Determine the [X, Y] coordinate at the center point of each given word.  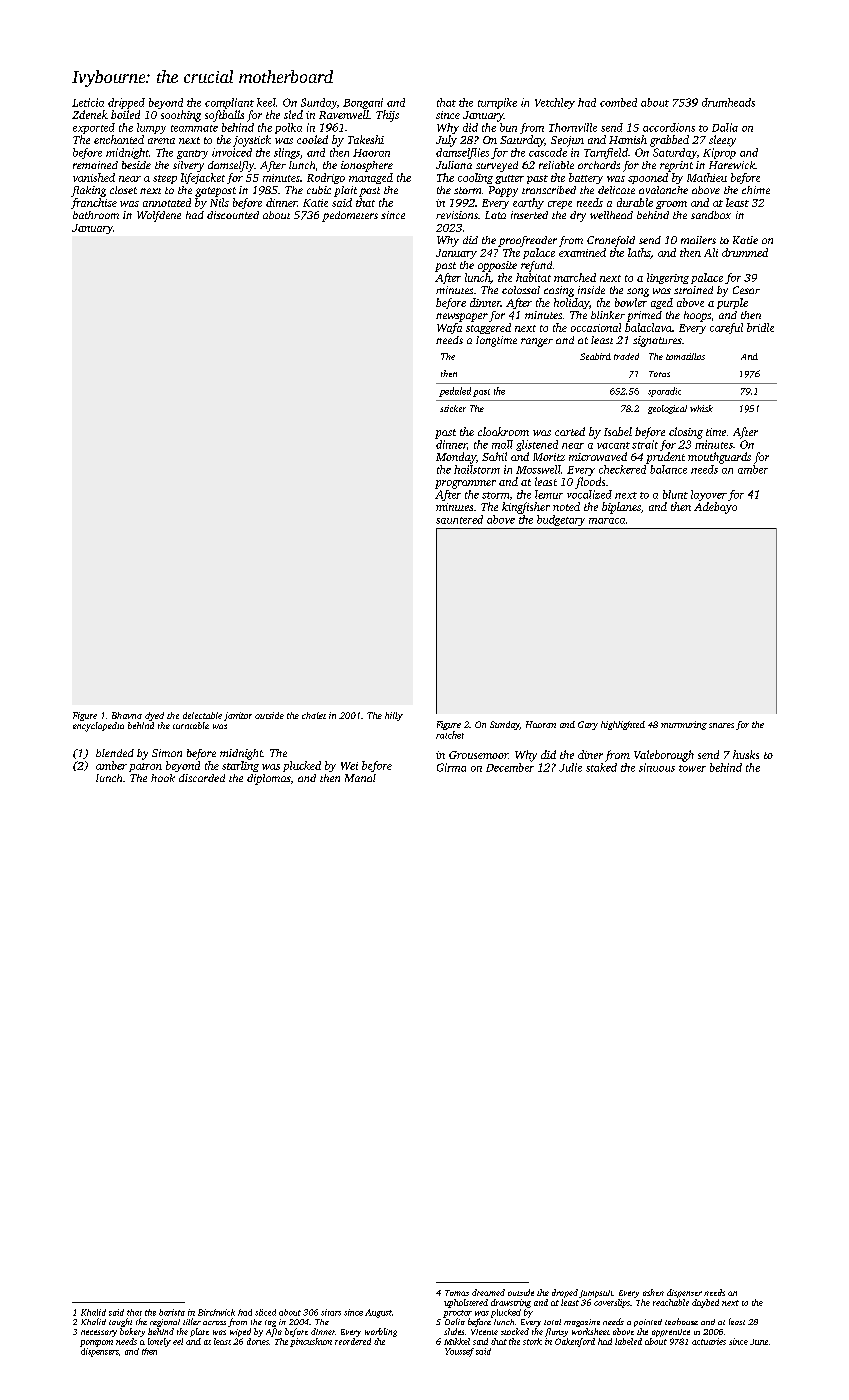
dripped [126, 103]
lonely [159, 1342]
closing [686, 433]
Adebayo [715, 508]
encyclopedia [98, 727]
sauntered [459, 519]
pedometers [350, 216]
